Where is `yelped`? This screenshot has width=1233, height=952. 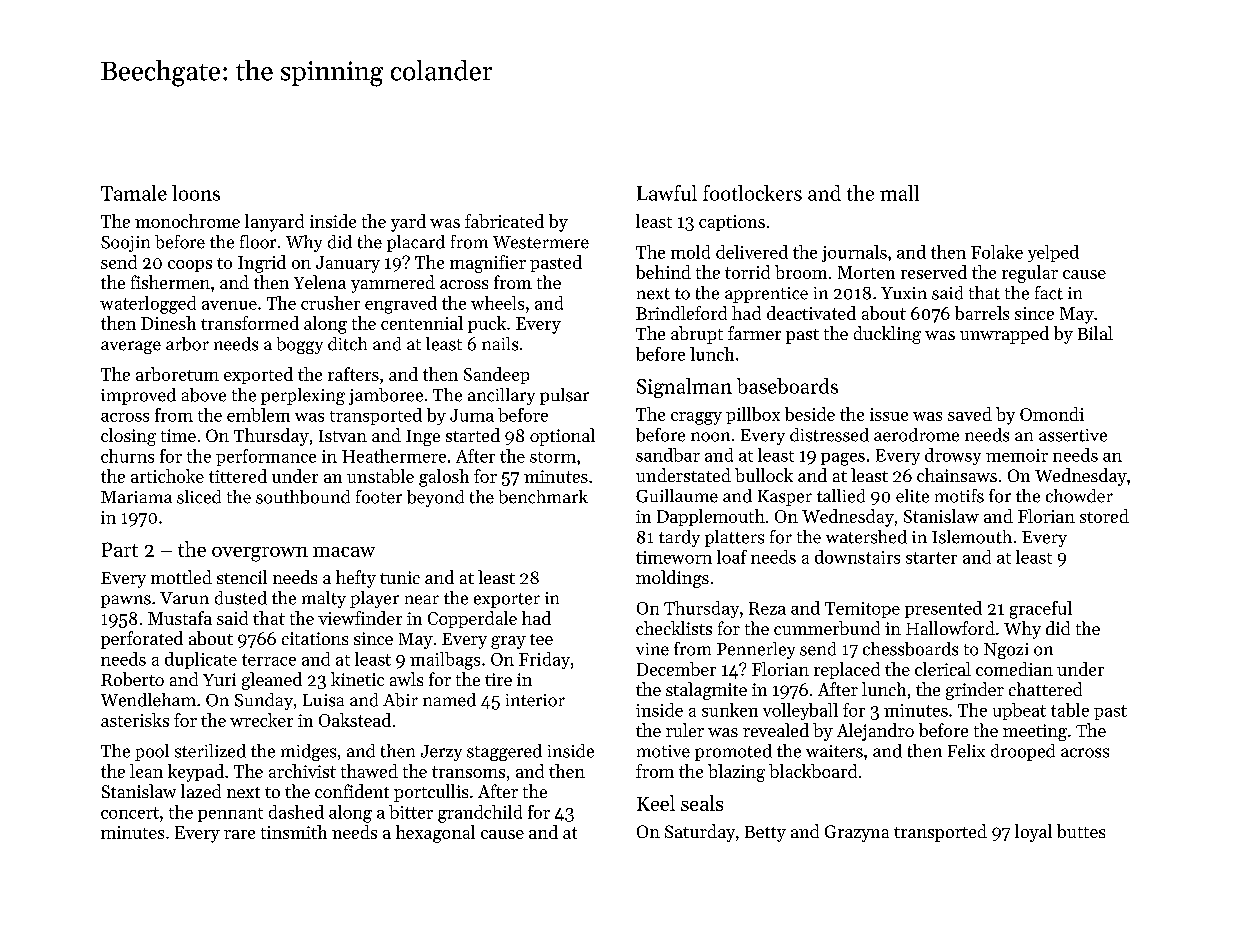
yelped is located at coordinates (1053, 253).
